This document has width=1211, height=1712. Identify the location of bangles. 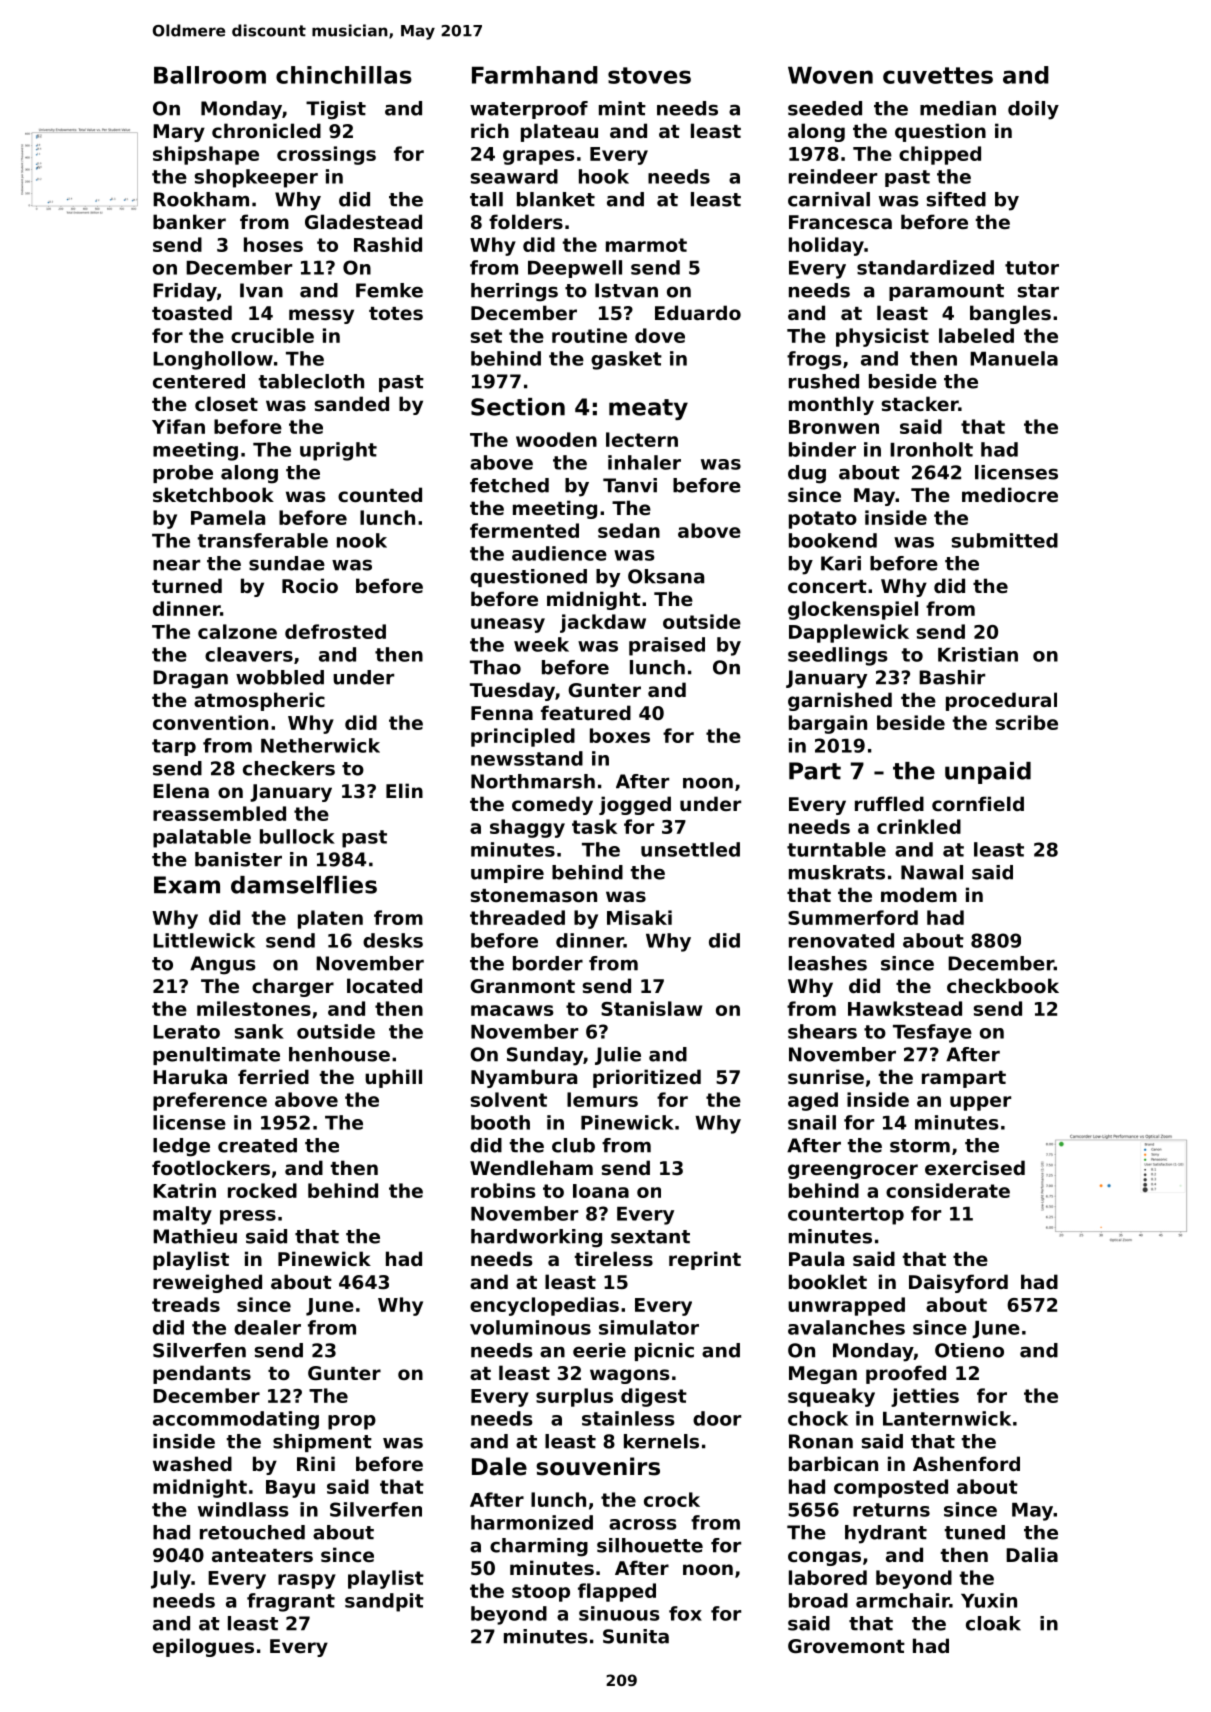
(1010, 314).
